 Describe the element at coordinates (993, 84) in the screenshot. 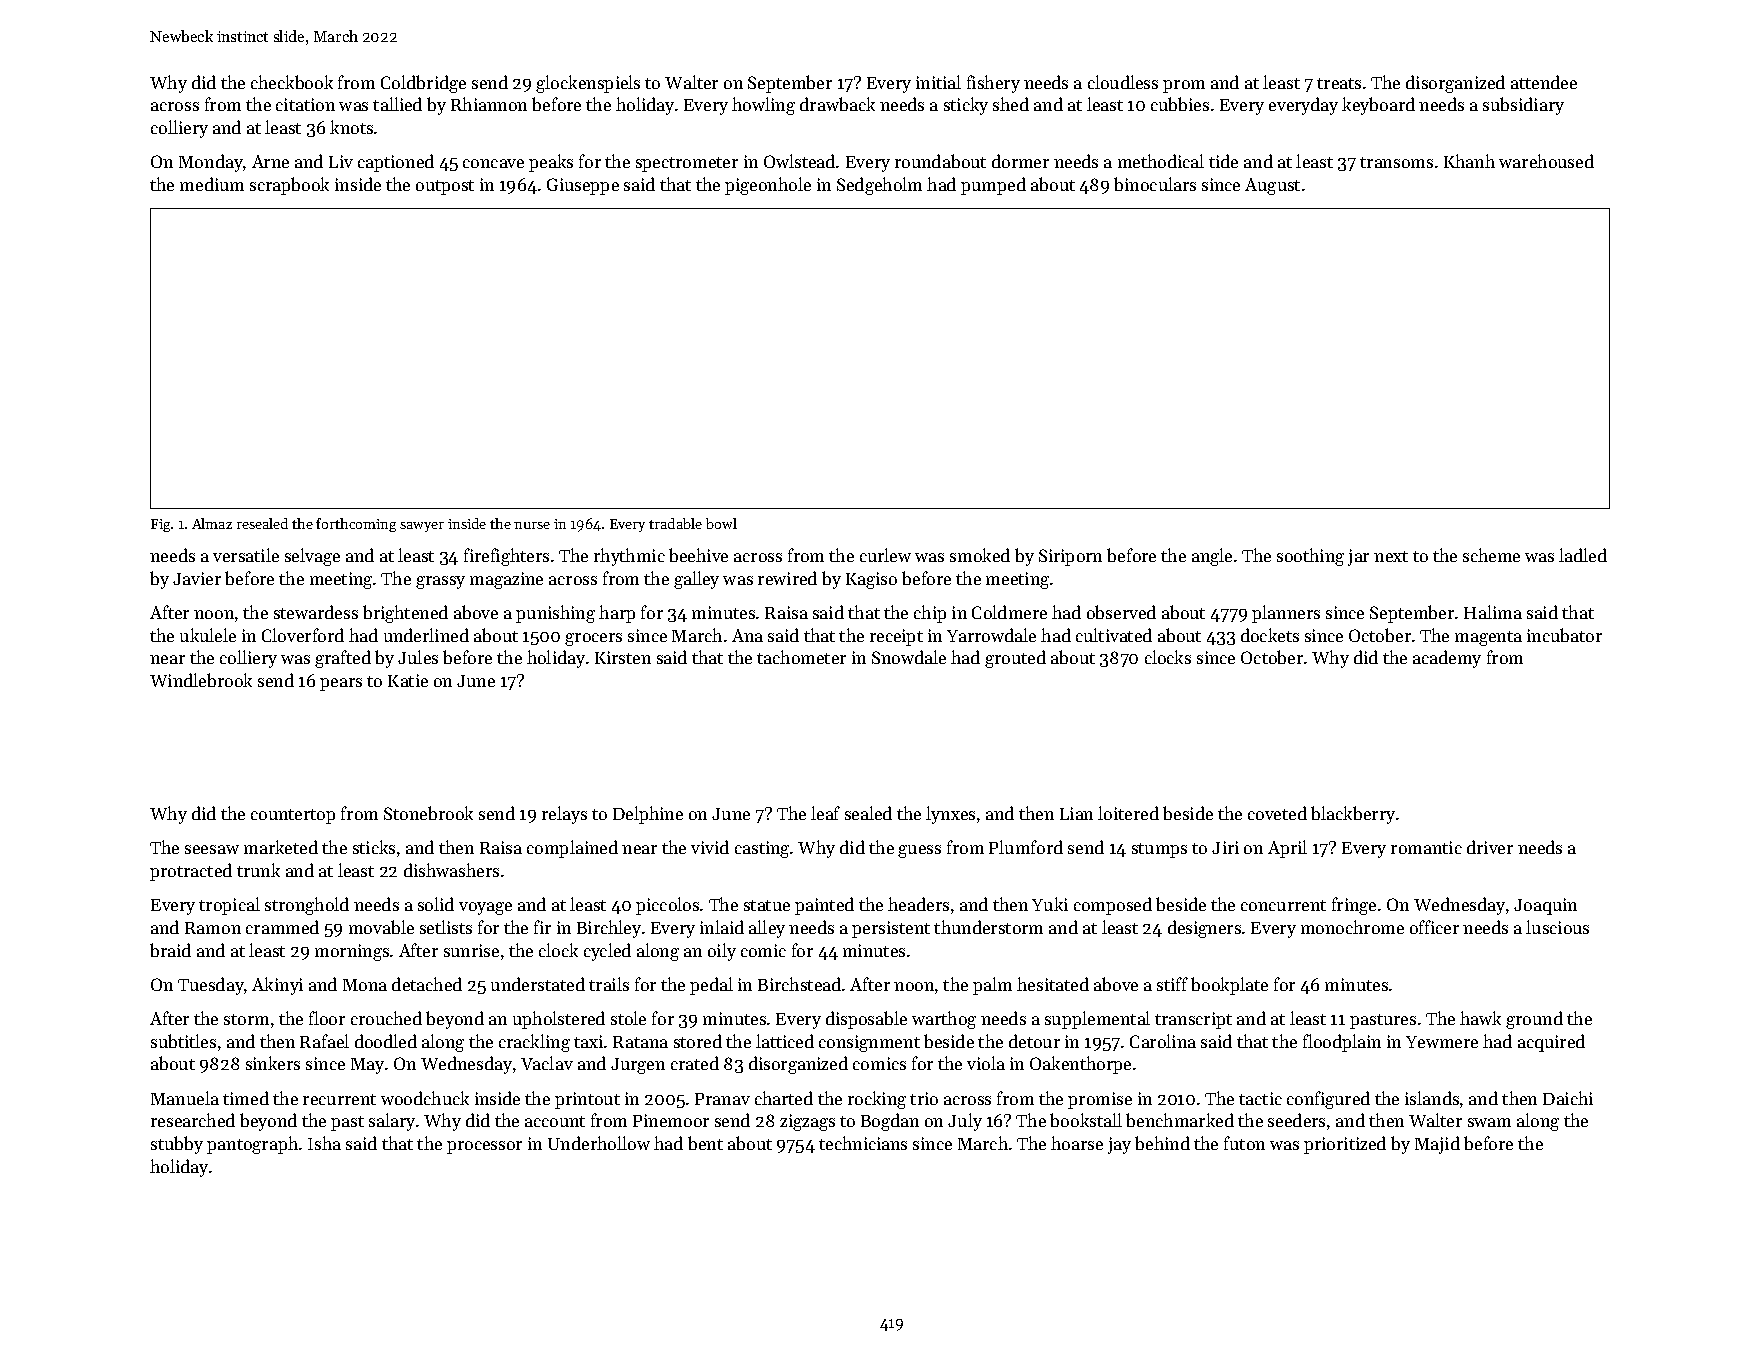

I see `fishery` at that location.
